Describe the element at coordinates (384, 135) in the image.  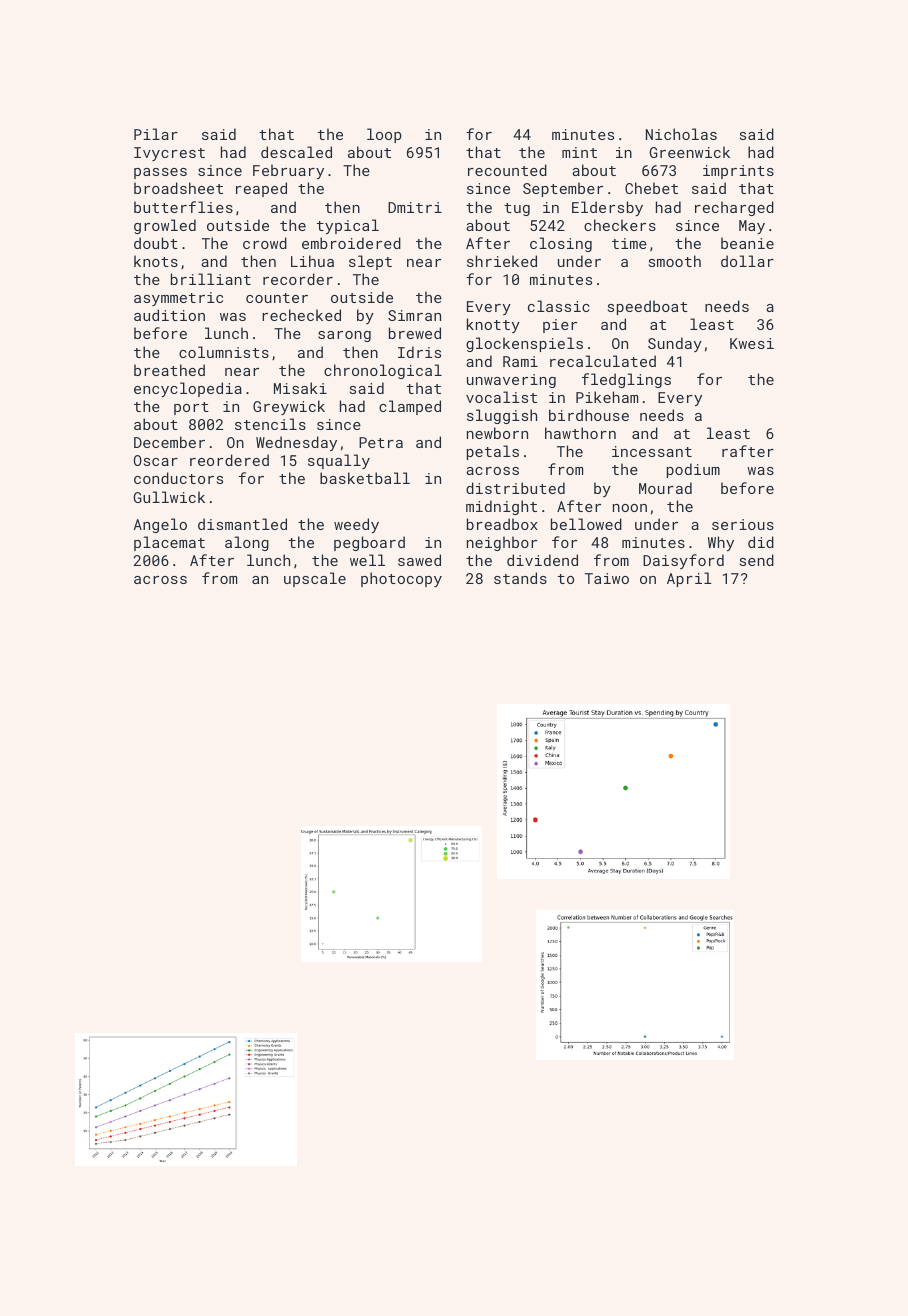
I see `loop` at that location.
